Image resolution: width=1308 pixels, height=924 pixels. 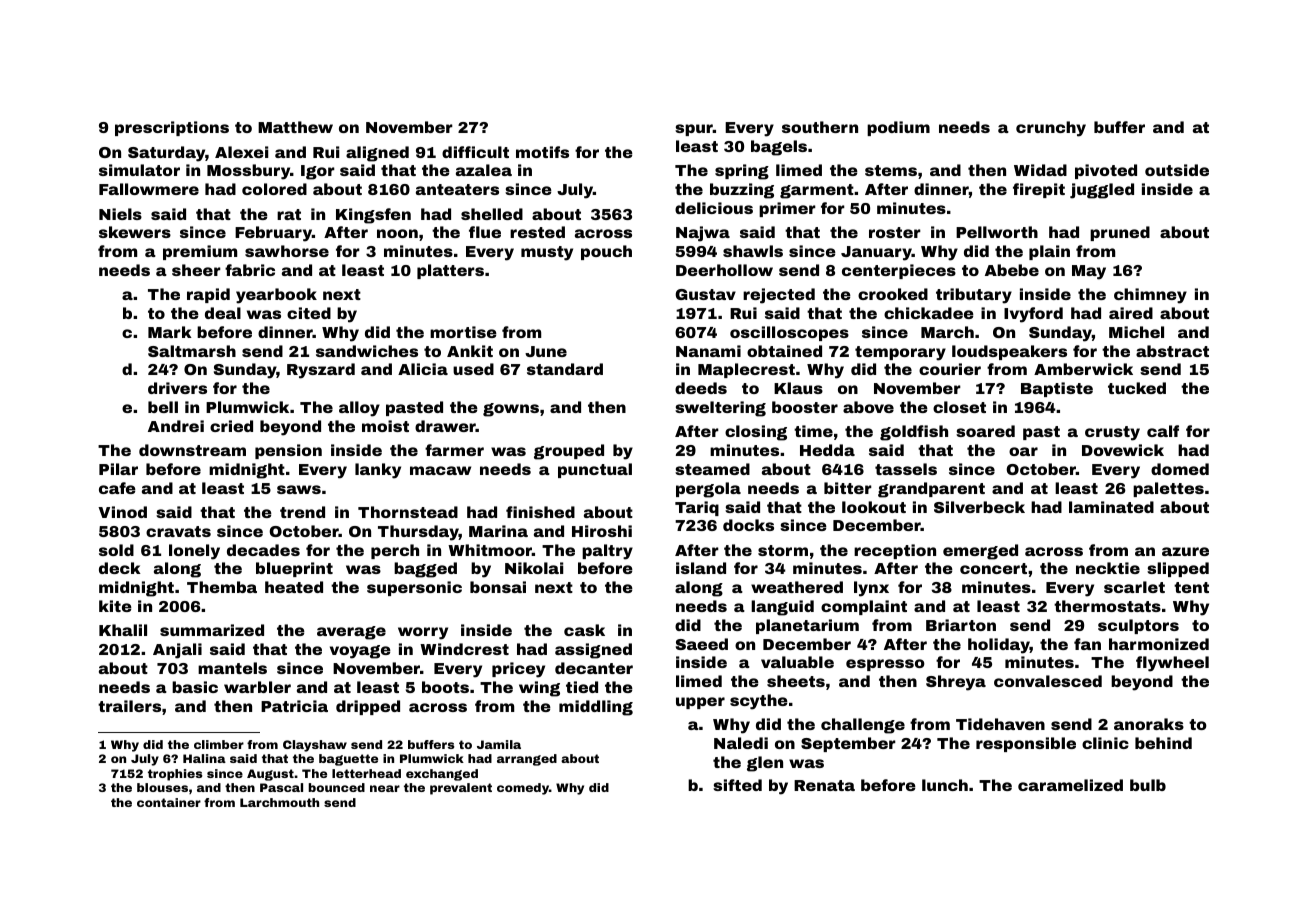 What do you see at coordinates (1163, 431) in the screenshot?
I see `calf` at bounding box center [1163, 431].
